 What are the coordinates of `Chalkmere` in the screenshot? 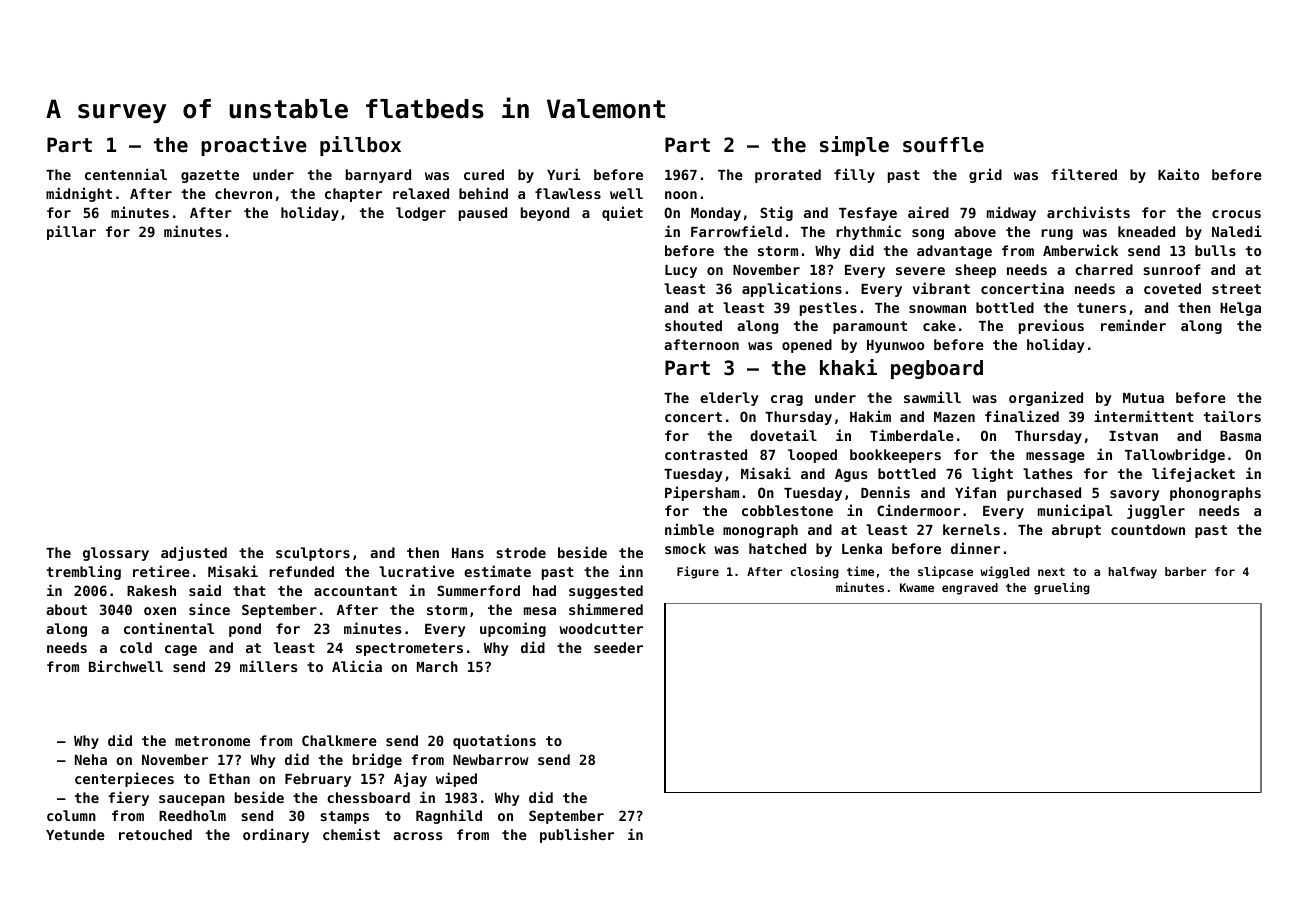 It's located at (339, 740).
